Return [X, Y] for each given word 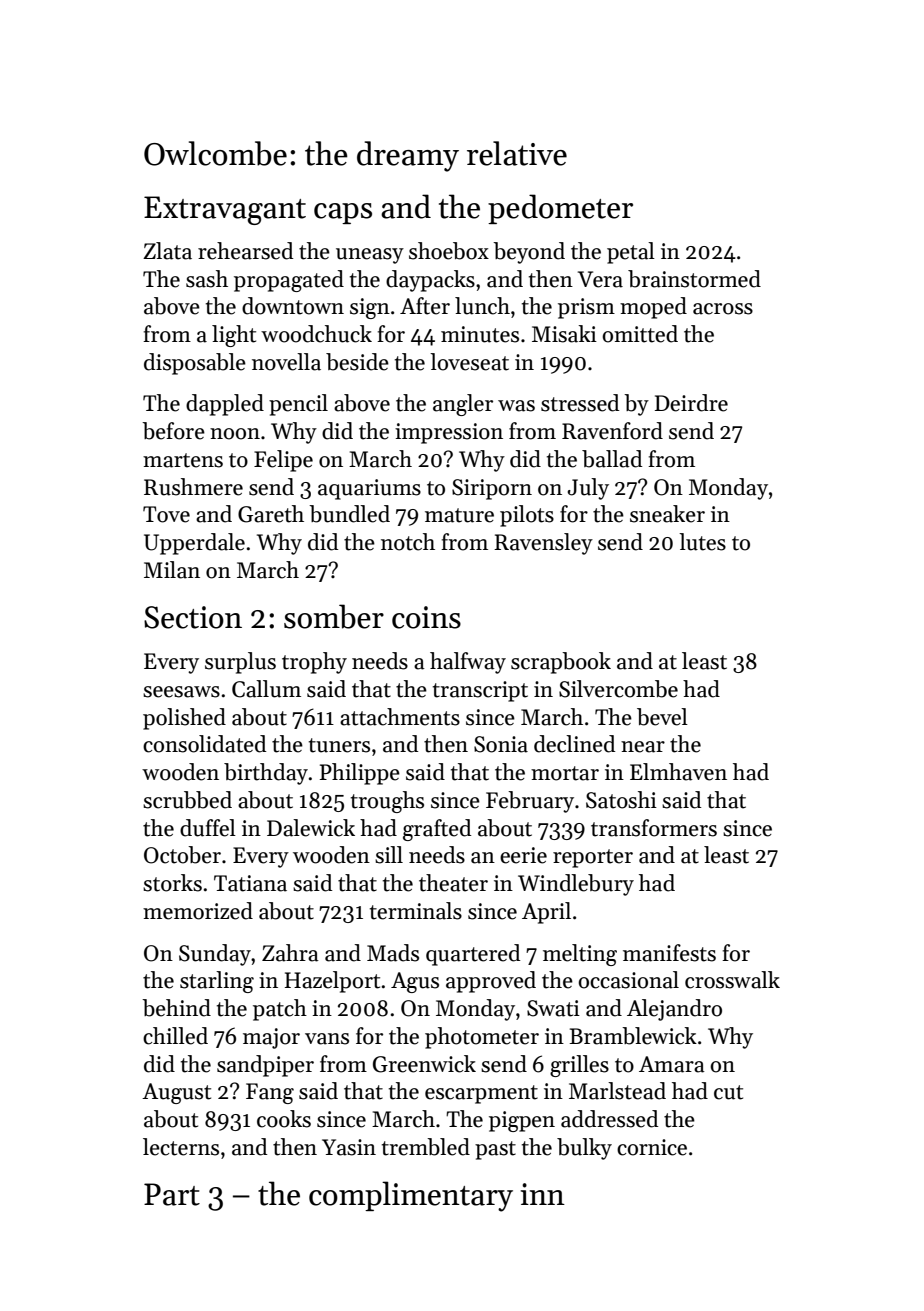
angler [463, 405]
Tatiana [250, 883]
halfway [468, 663]
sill [389, 855]
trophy [314, 663]
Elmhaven [678, 772]
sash [207, 279]
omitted [640, 334]
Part [172, 1194]
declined [574, 744]
